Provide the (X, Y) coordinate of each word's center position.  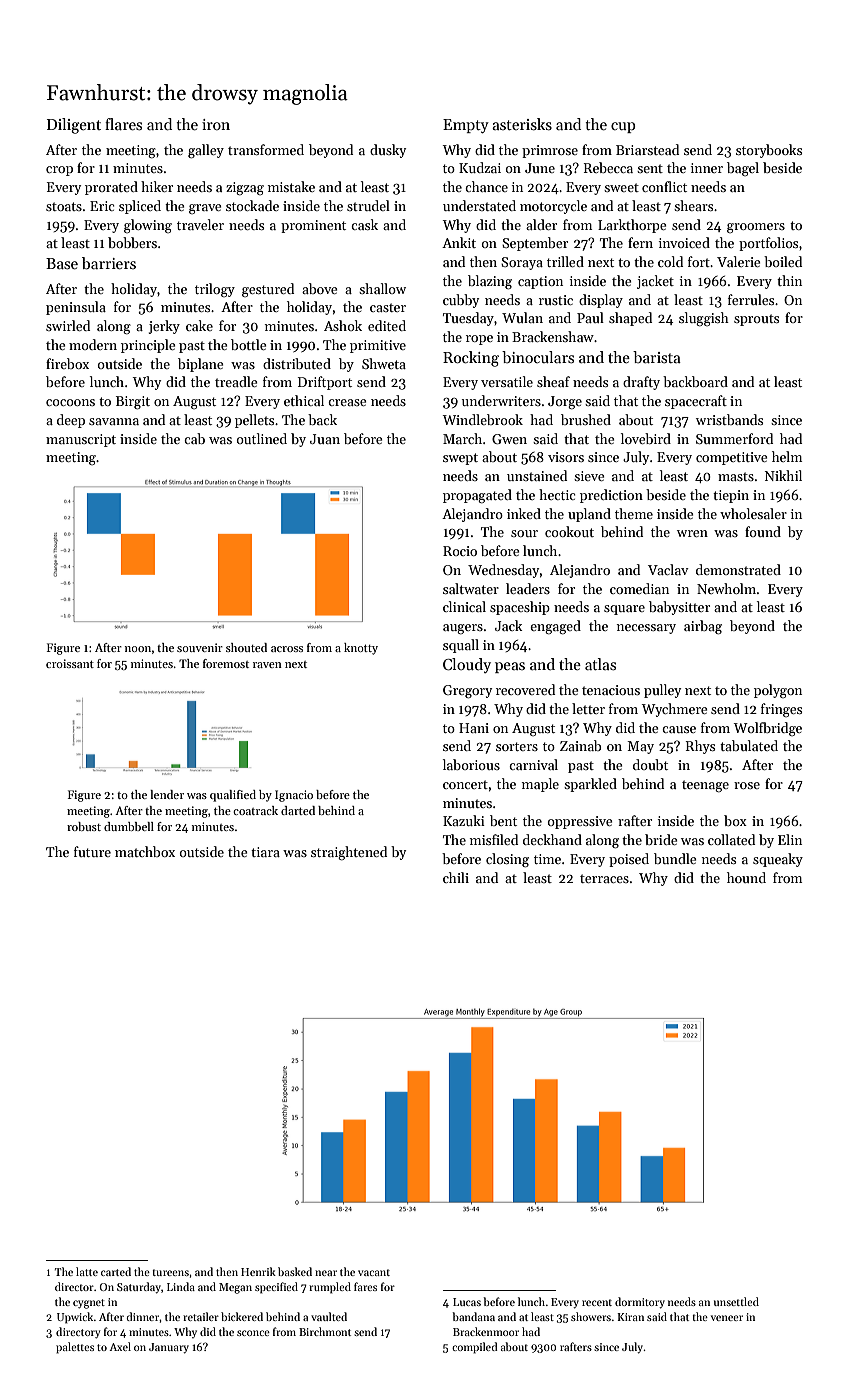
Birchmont (325, 1331)
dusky (388, 151)
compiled (475, 1348)
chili (456, 877)
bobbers (132, 242)
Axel (120, 1346)
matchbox (145, 851)
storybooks (769, 151)
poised (629, 860)
